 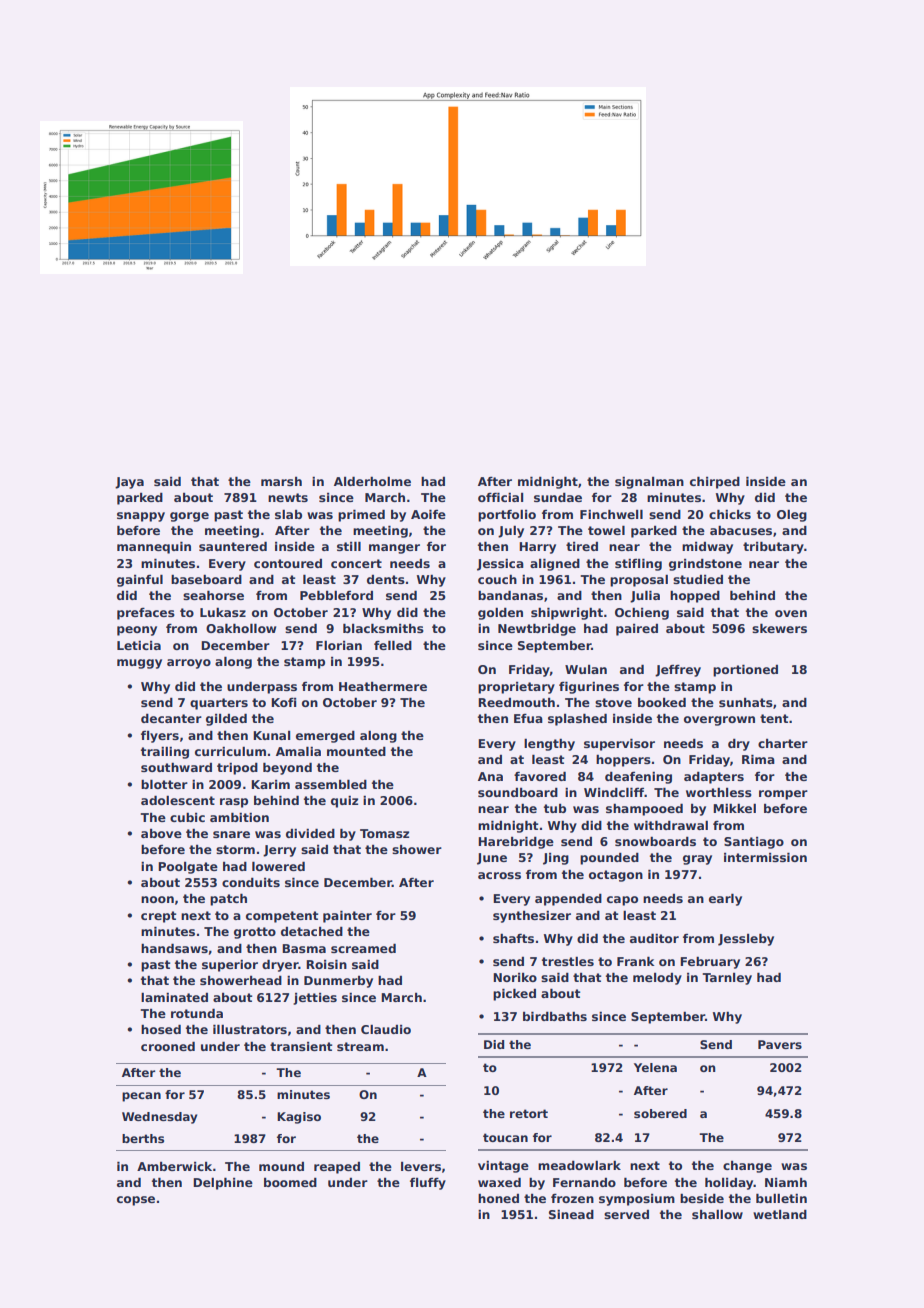 What do you see at coordinates (288, 497) in the document?
I see `newts` at bounding box center [288, 497].
